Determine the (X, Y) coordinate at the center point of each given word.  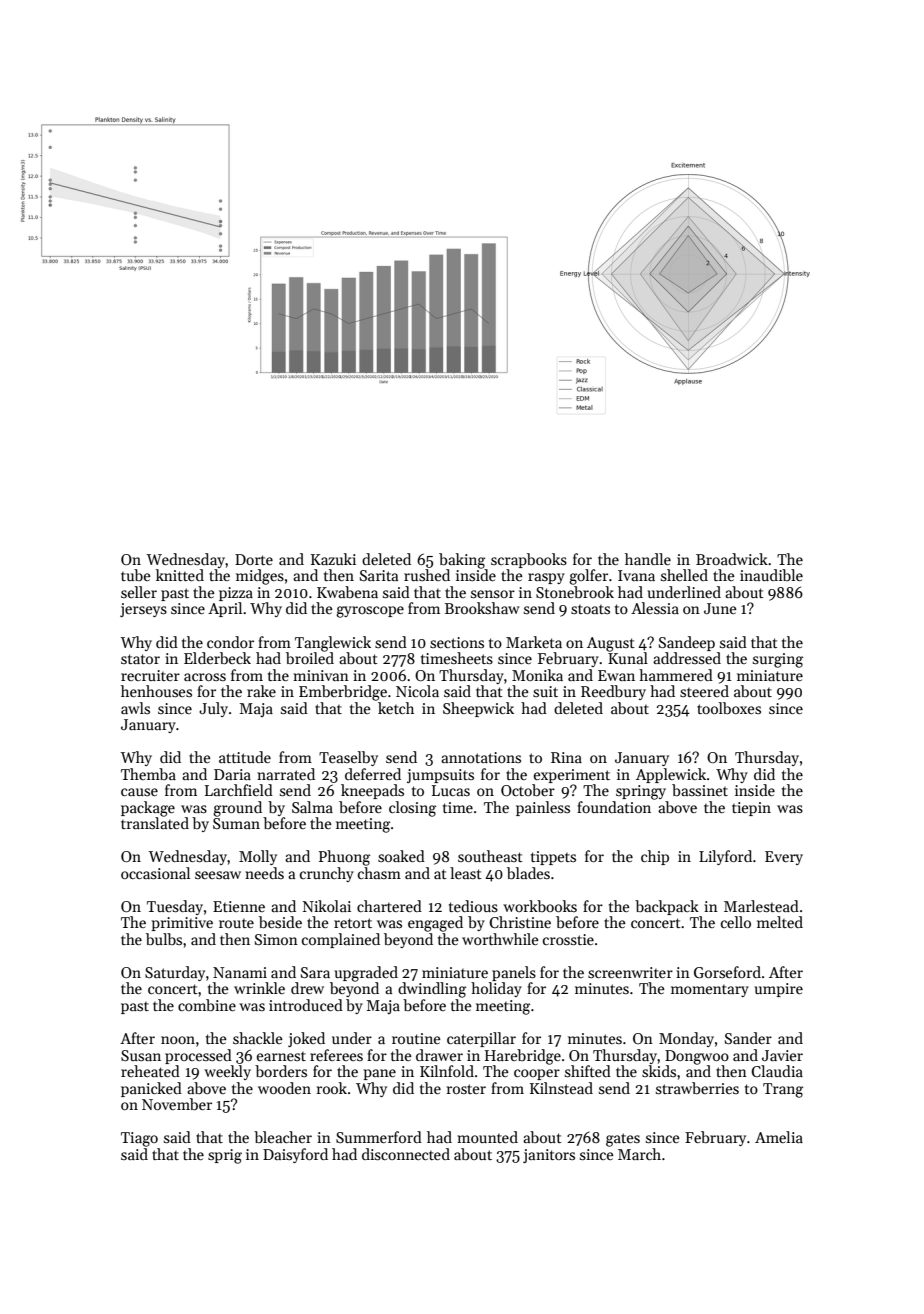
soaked (401, 856)
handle (648, 559)
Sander (748, 1038)
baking (462, 561)
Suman (236, 823)
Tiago (139, 1139)
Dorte (254, 559)
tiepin (751, 809)
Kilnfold (447, 1071)
